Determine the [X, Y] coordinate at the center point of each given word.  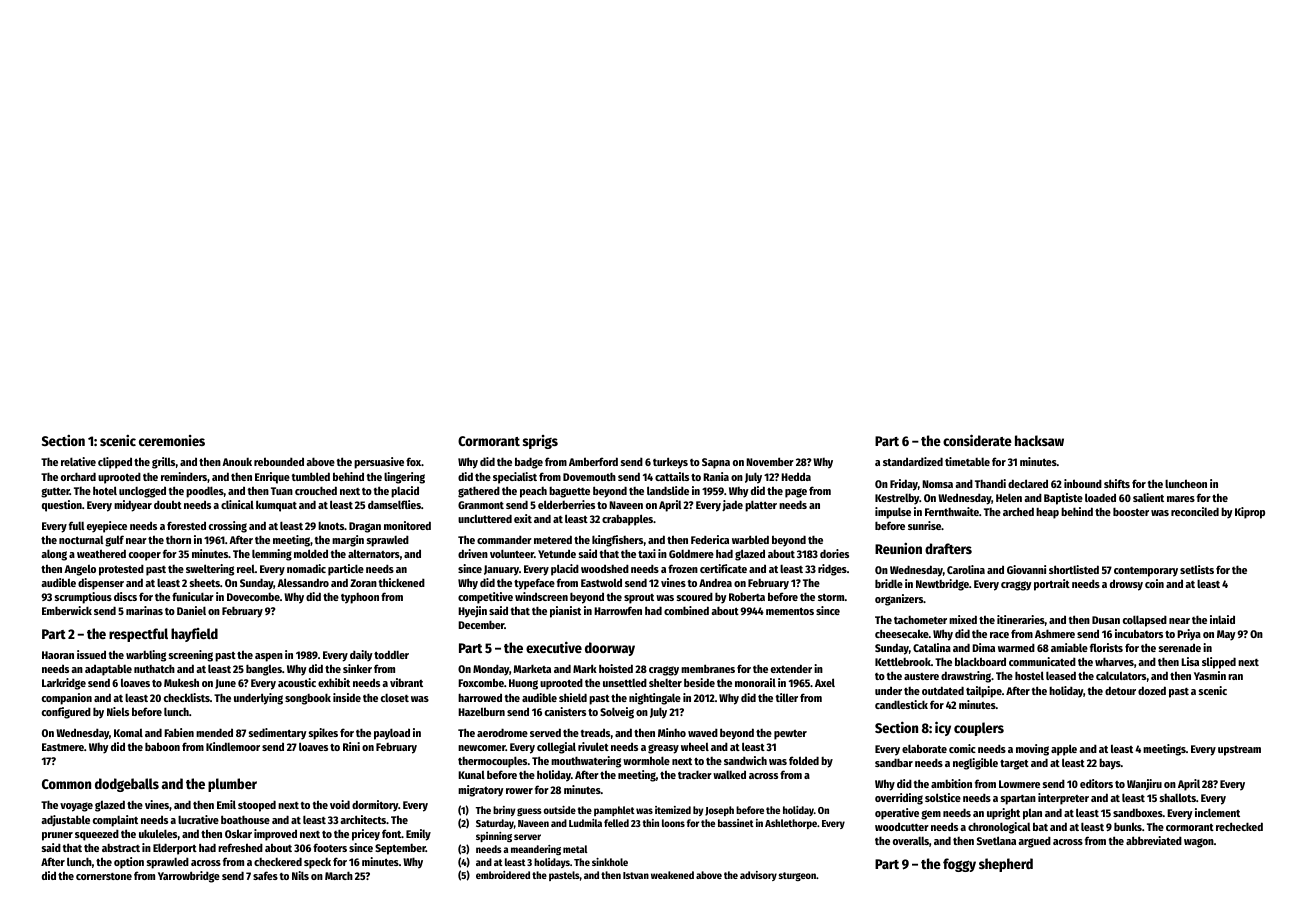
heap [1047, 513]
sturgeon [797, 876]
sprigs [540, 442]
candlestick [901, 704]
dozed [1152, 690]
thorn [178, 539]
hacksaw [1039, 440]
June [225, 684]
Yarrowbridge [189, 877]
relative [78, 461]
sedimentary [278, 734]
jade [732, 505]
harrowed [480, 697]
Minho [672, 732]
